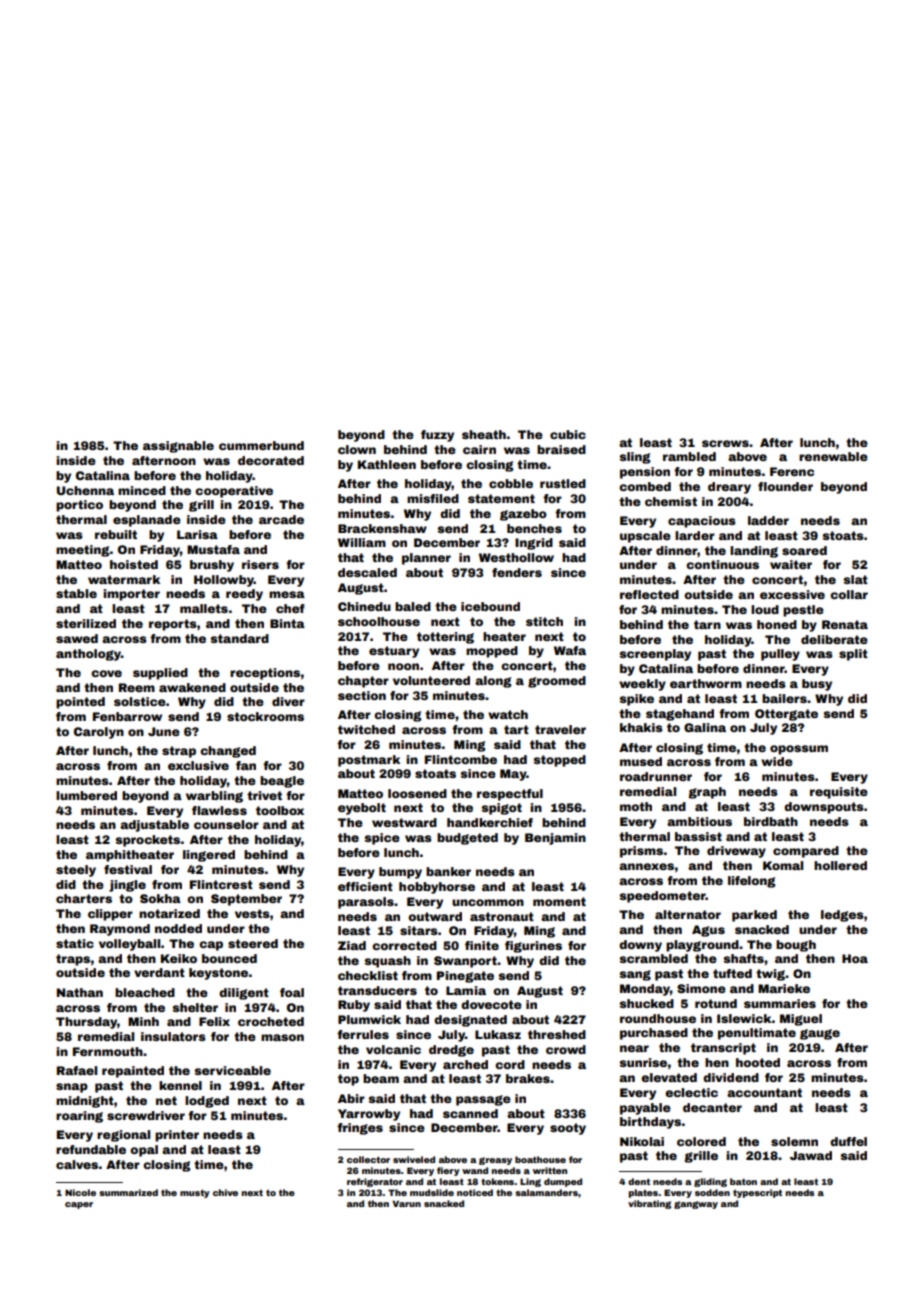 Image resolution: width=924 pixels, height=1308 pixels. Describe the element at coordinates (731, 1077) in the document. I see `dividend` at that location.
